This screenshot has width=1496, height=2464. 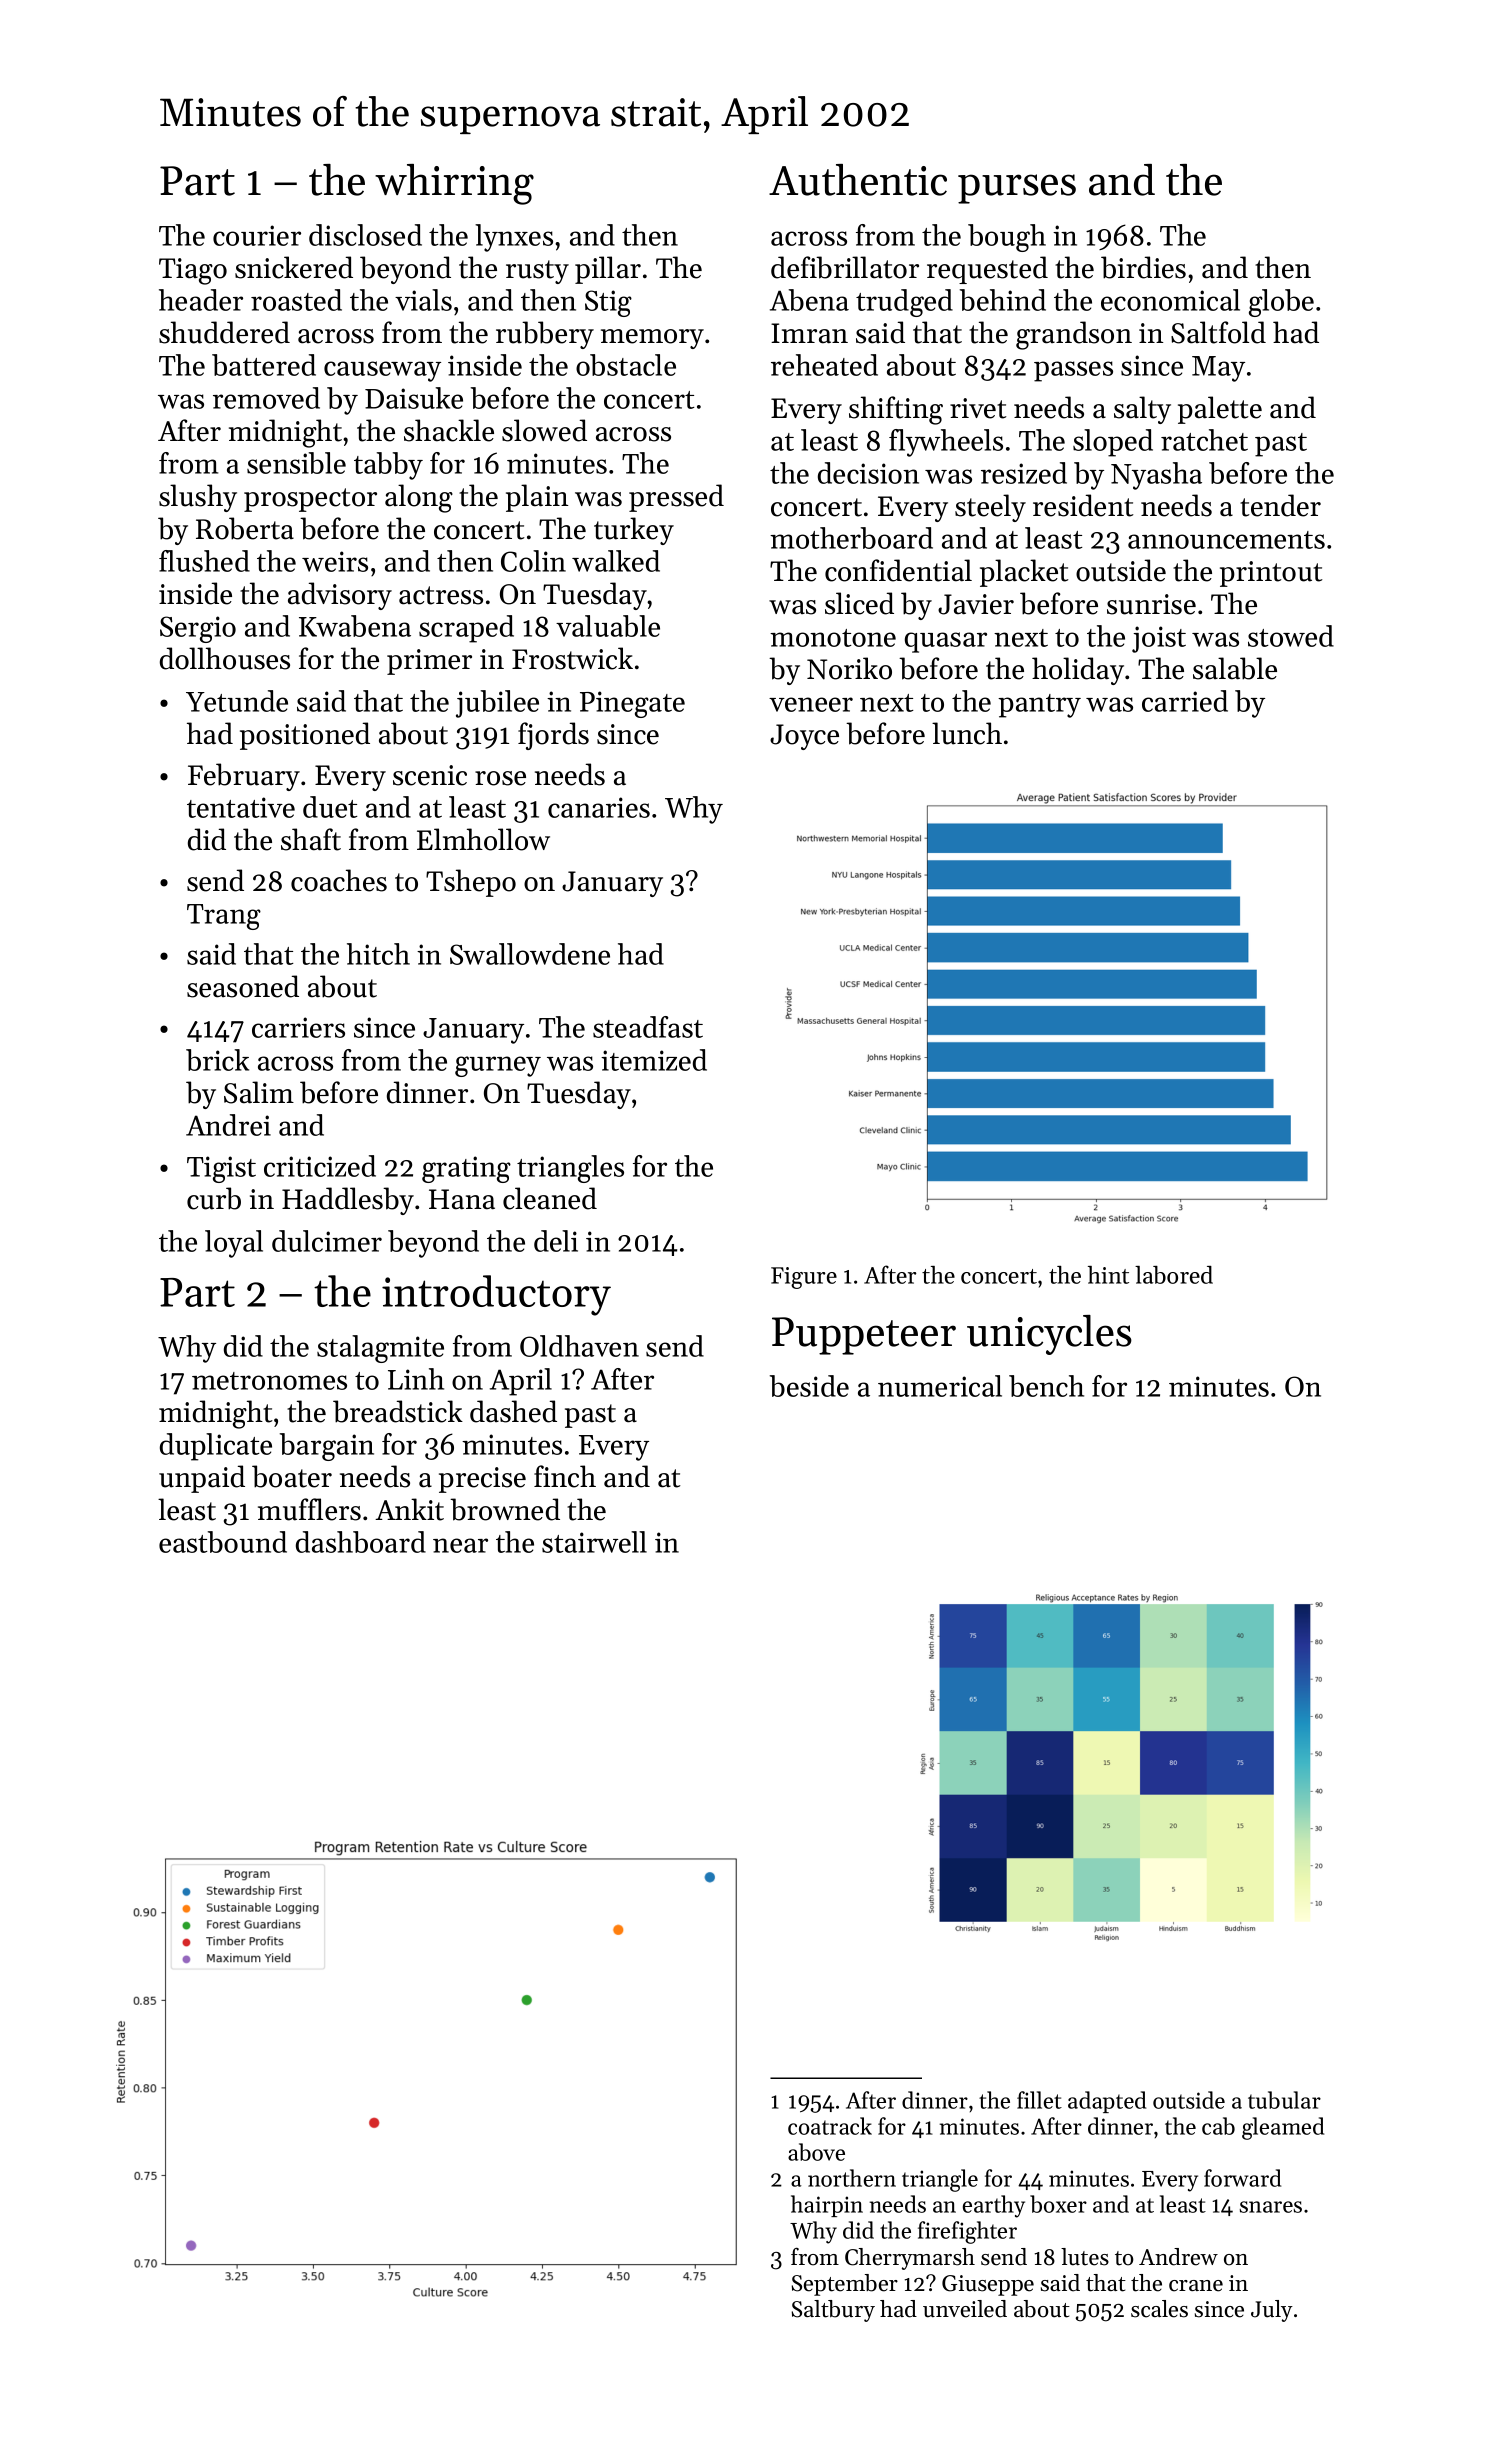 What do you see at coordinates (1107, 2102) in the screenshot?
I see `adapted` at bounding box center [1107, 2102].
